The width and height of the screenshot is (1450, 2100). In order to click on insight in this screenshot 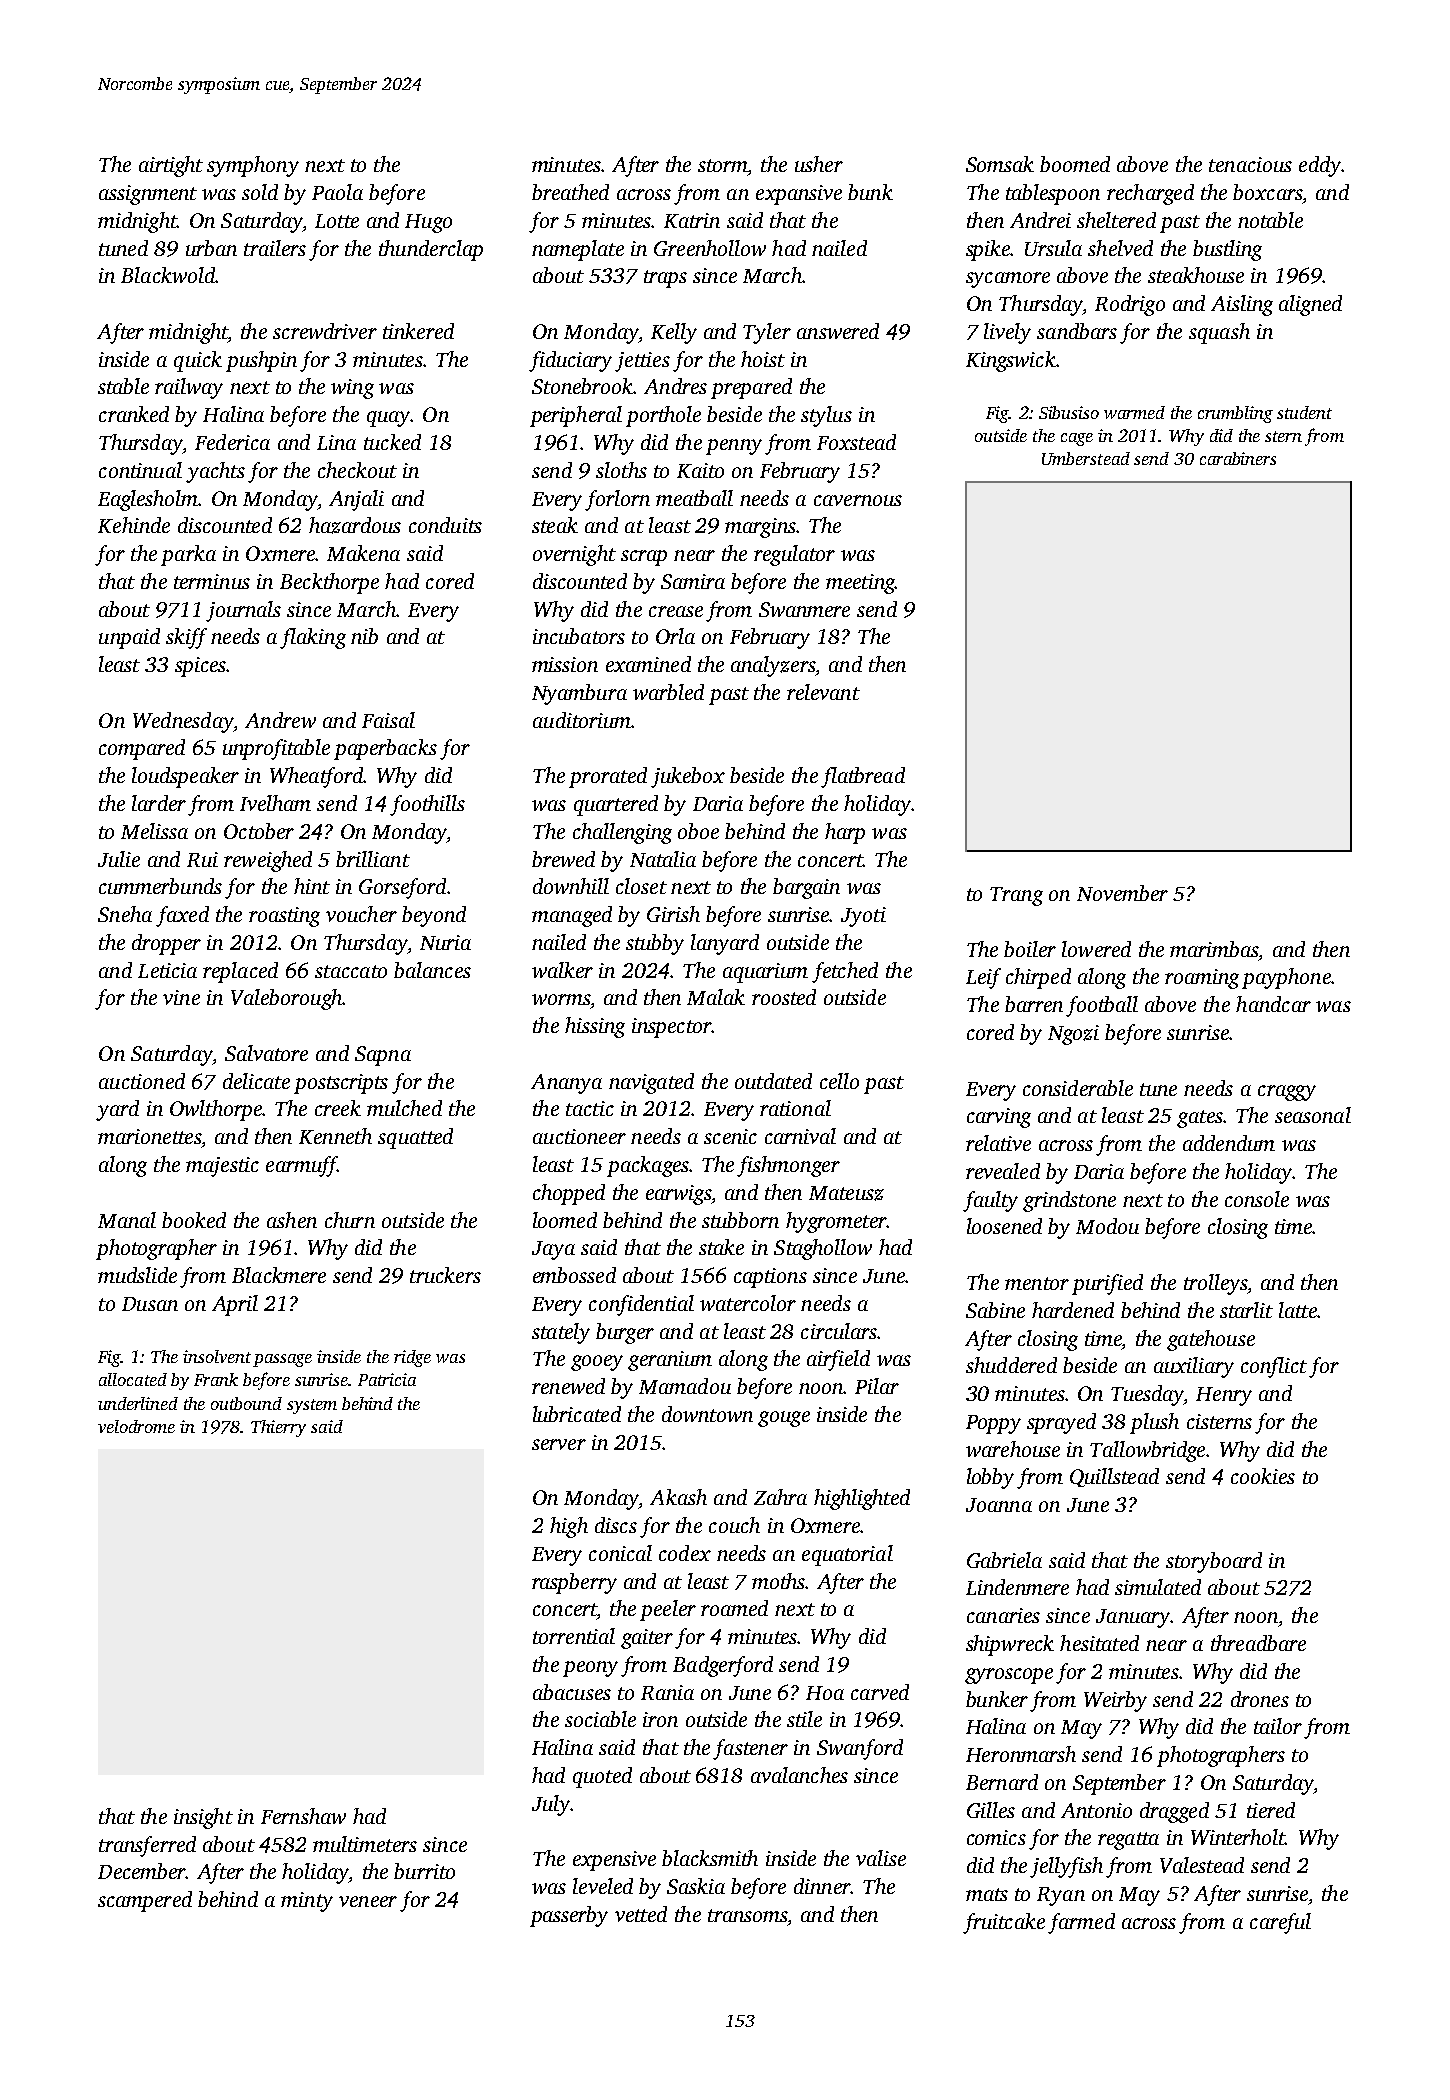, I will do `click(203, 1818)`.
